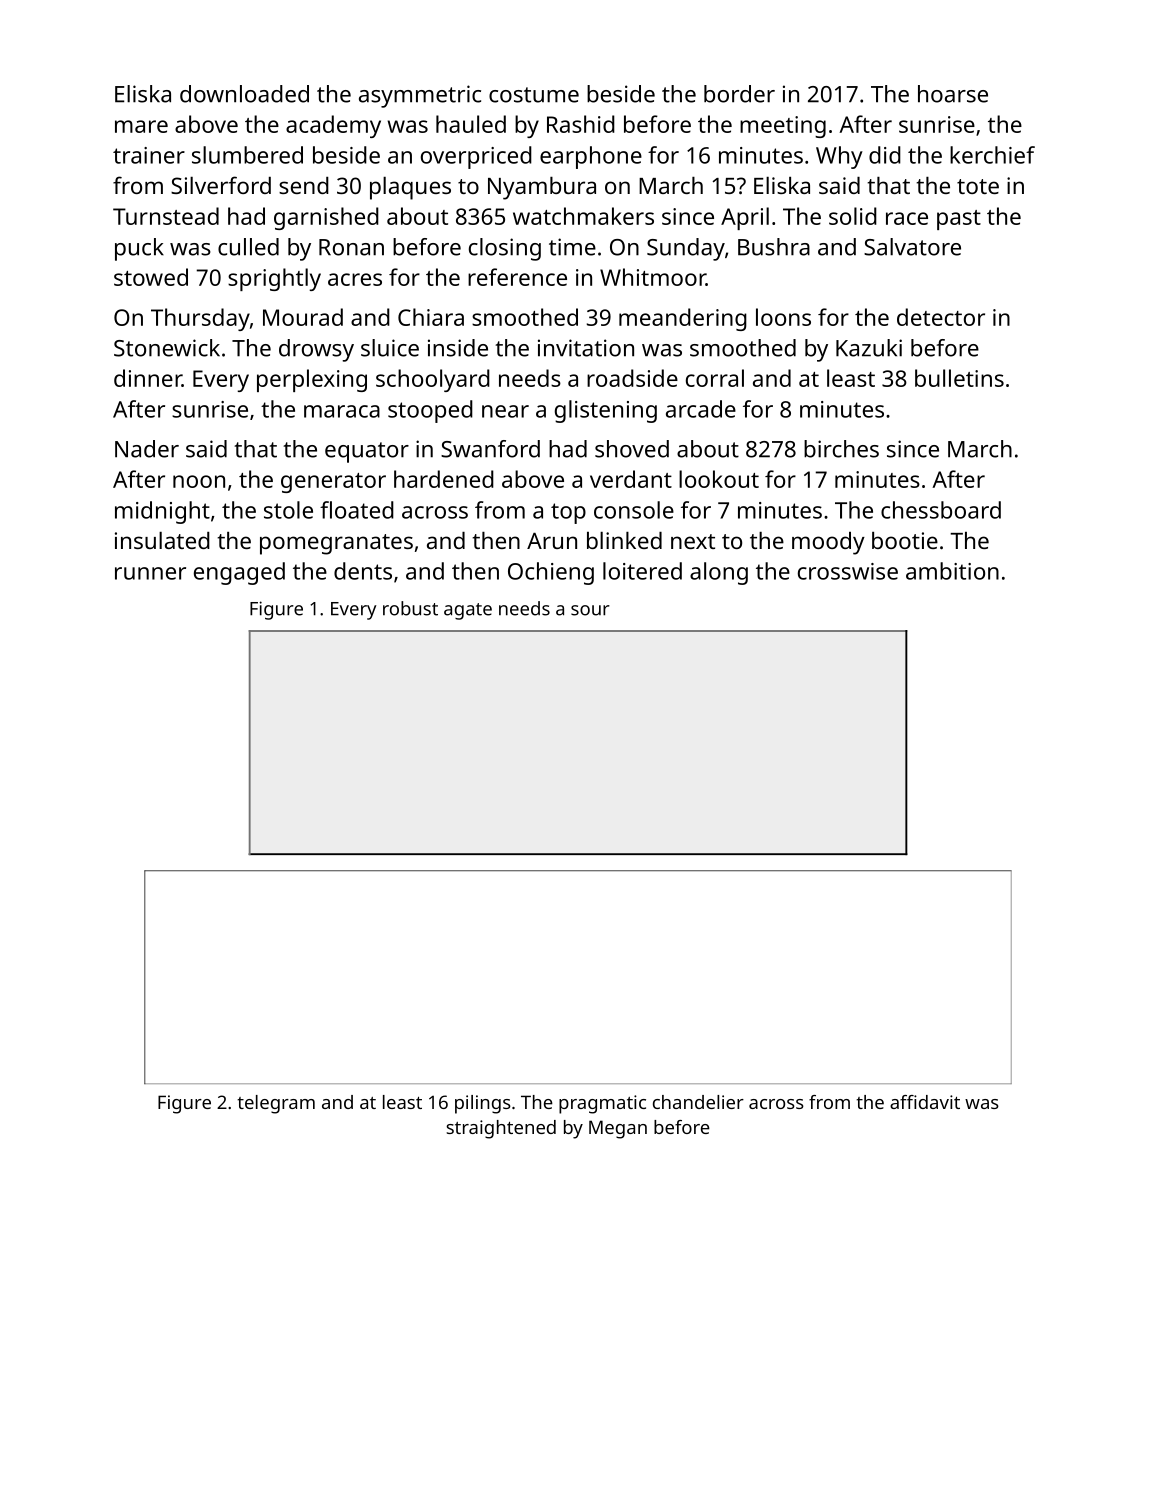 This document has width=1156, height=1496. Describe the element at coordinates (586, 348) in the document. I see `invitation` at that location.
